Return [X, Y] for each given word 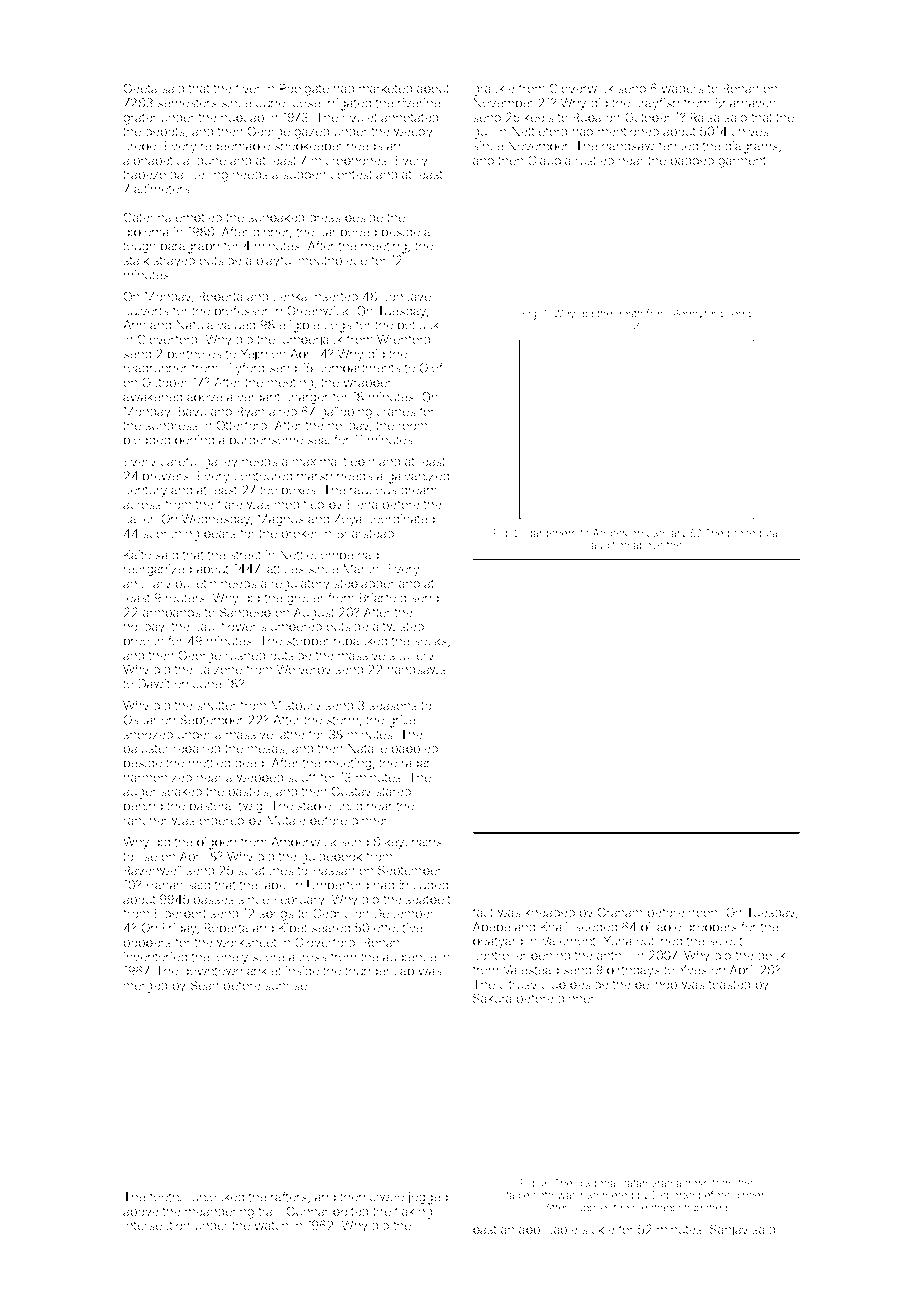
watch [271, 1225]
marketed [385, 88]
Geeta [140, 88]
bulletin [196, 583]
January [667, 534]
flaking [413, 1212]
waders [682, 88]
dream [419, 490]
